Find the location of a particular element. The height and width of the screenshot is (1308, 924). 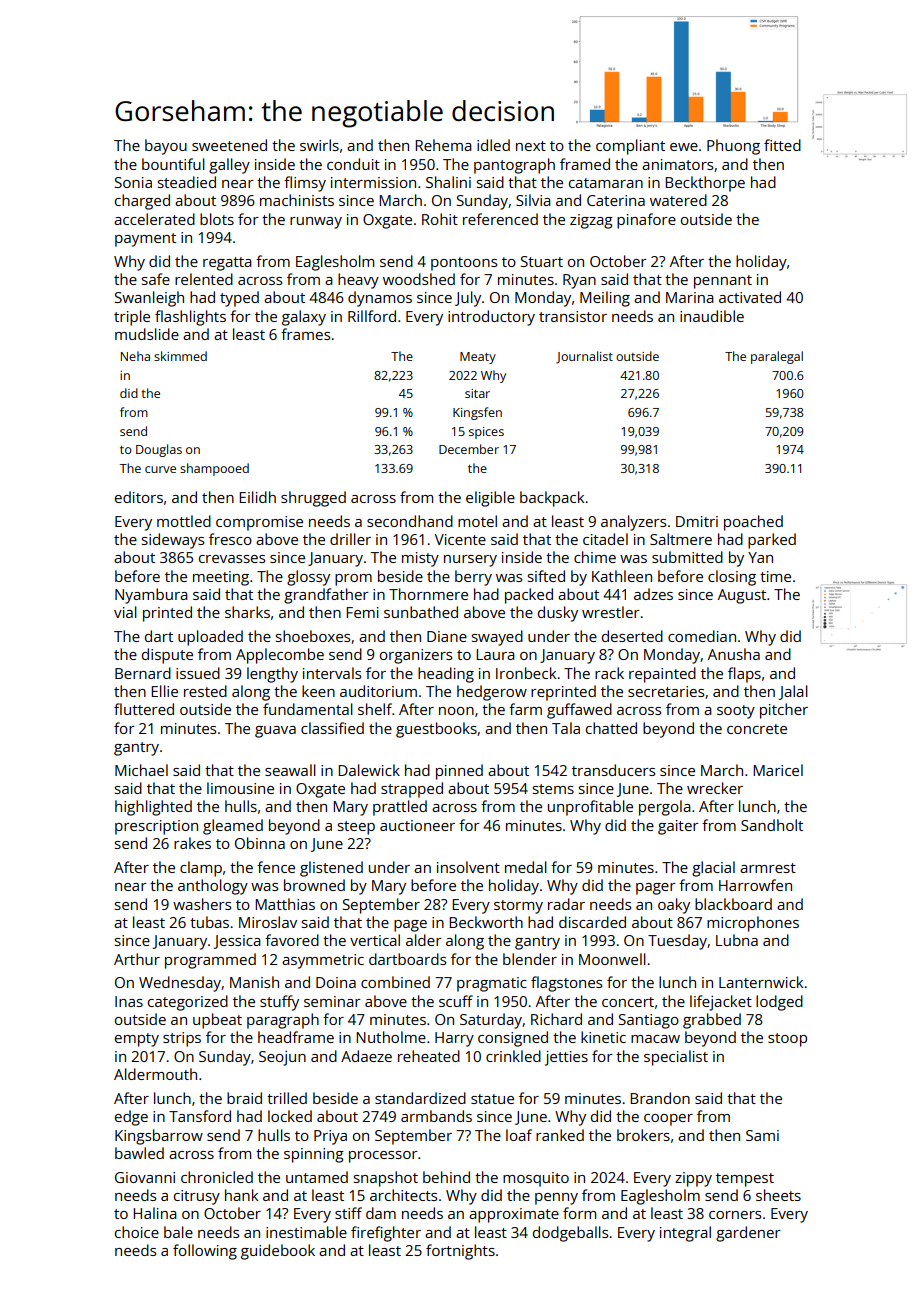

fortnights is located at coordinates (460, 1252).
